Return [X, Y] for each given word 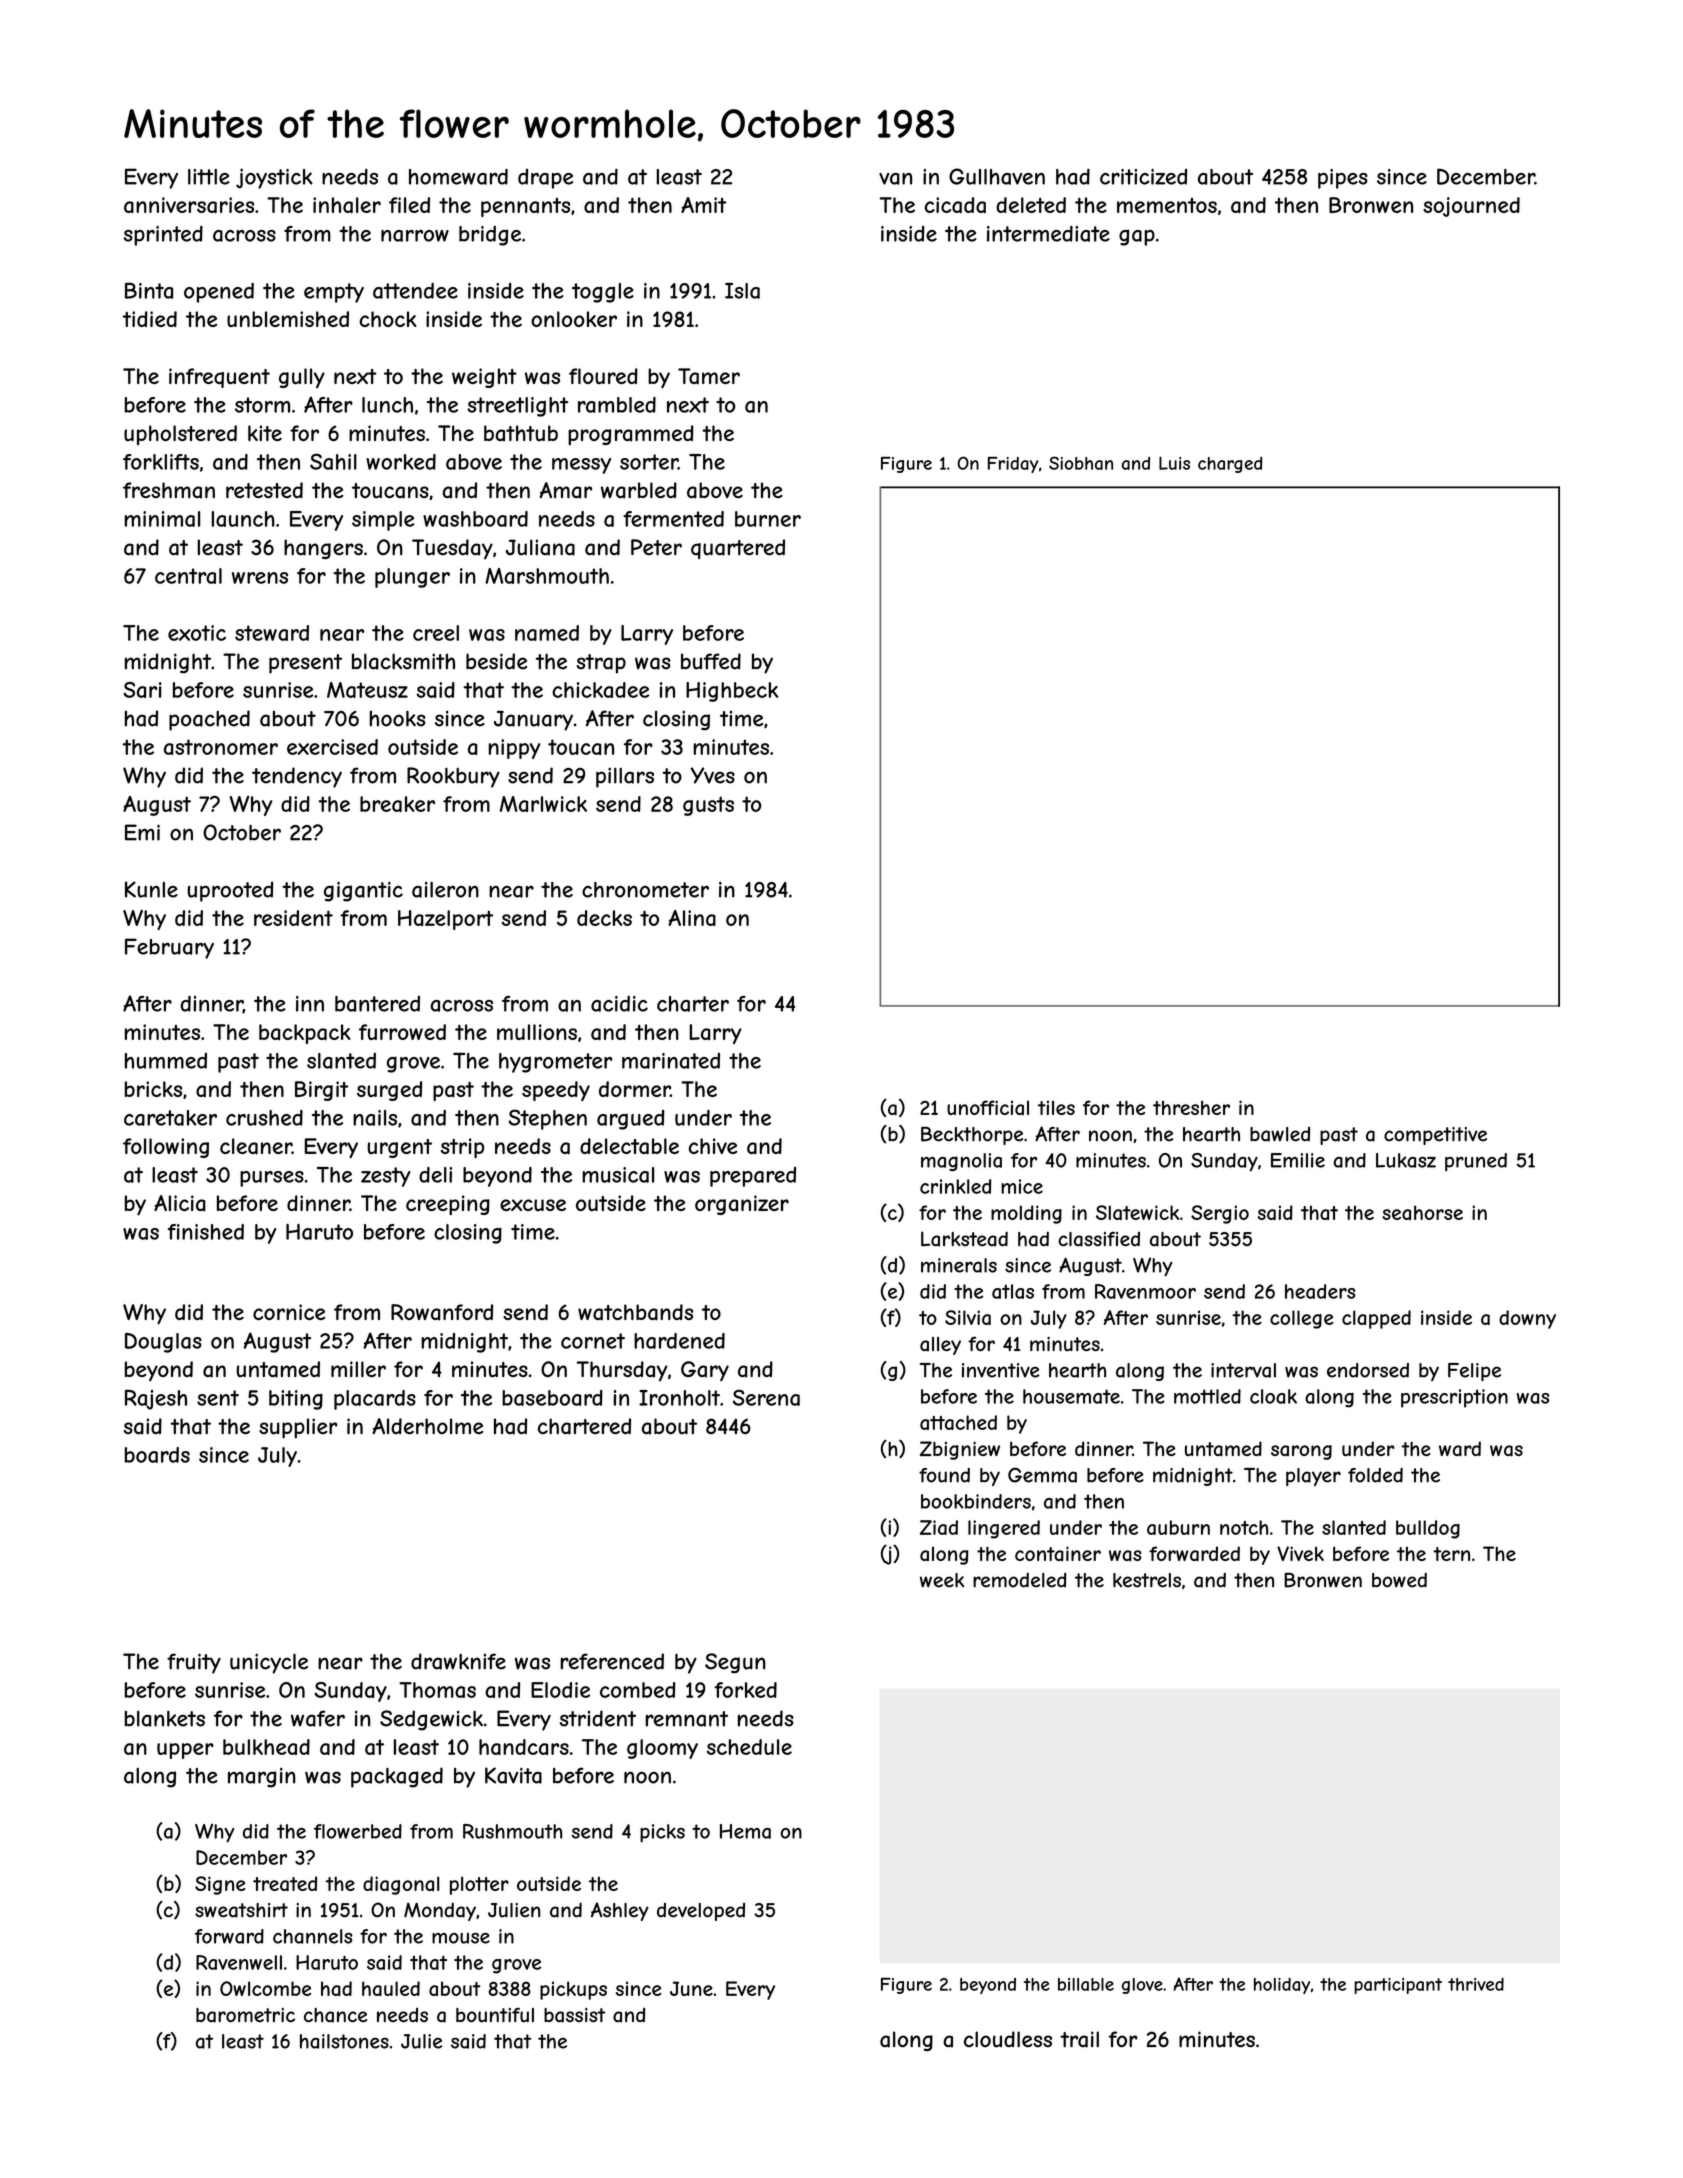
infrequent [219, 378]
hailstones [344, 2041]
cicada [955, 205]
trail [1079, 2039]
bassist [574, 2015]
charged [1230, 465]
